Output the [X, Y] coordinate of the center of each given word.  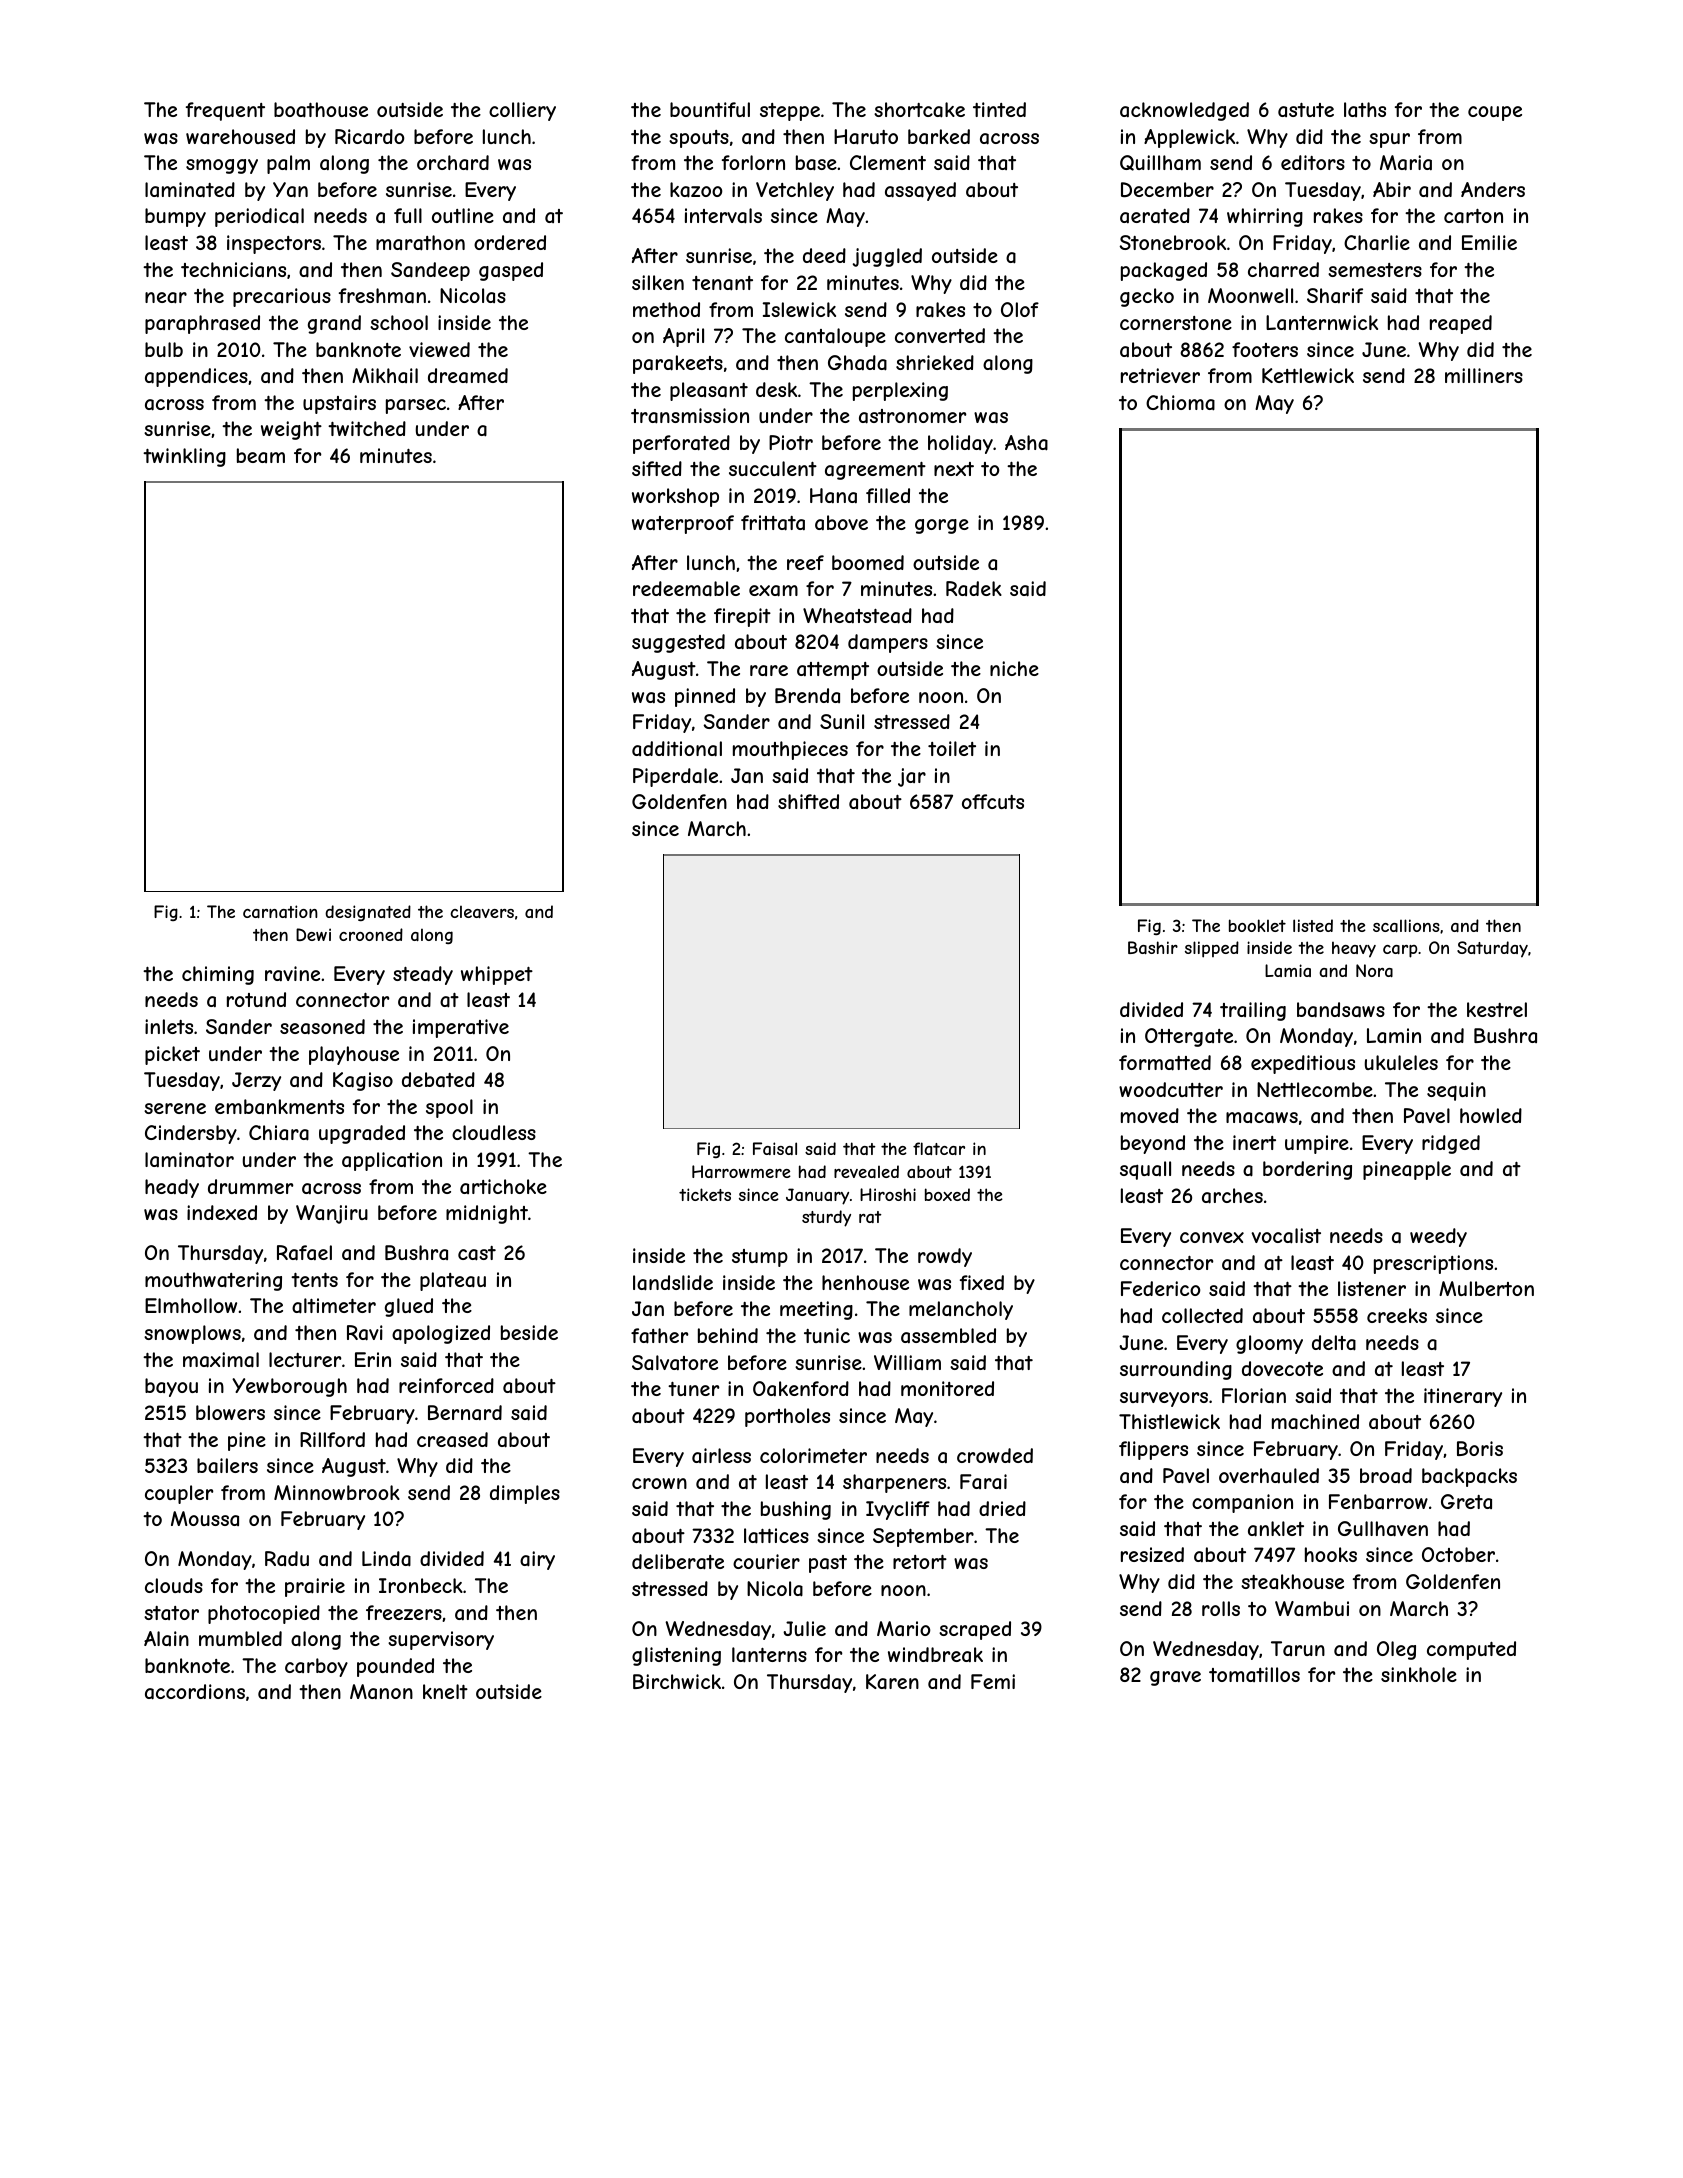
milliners [1484, 375]
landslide [673, 1283]
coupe [1495, 113]
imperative [461, 1028]
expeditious [1303, 1064]
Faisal [775, 1148]
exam [773, 591]
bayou [171, 1387]
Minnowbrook [337, 1492]
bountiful [710, 109]
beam [261, 455]
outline [463, 215]
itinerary [1463, 1397]
